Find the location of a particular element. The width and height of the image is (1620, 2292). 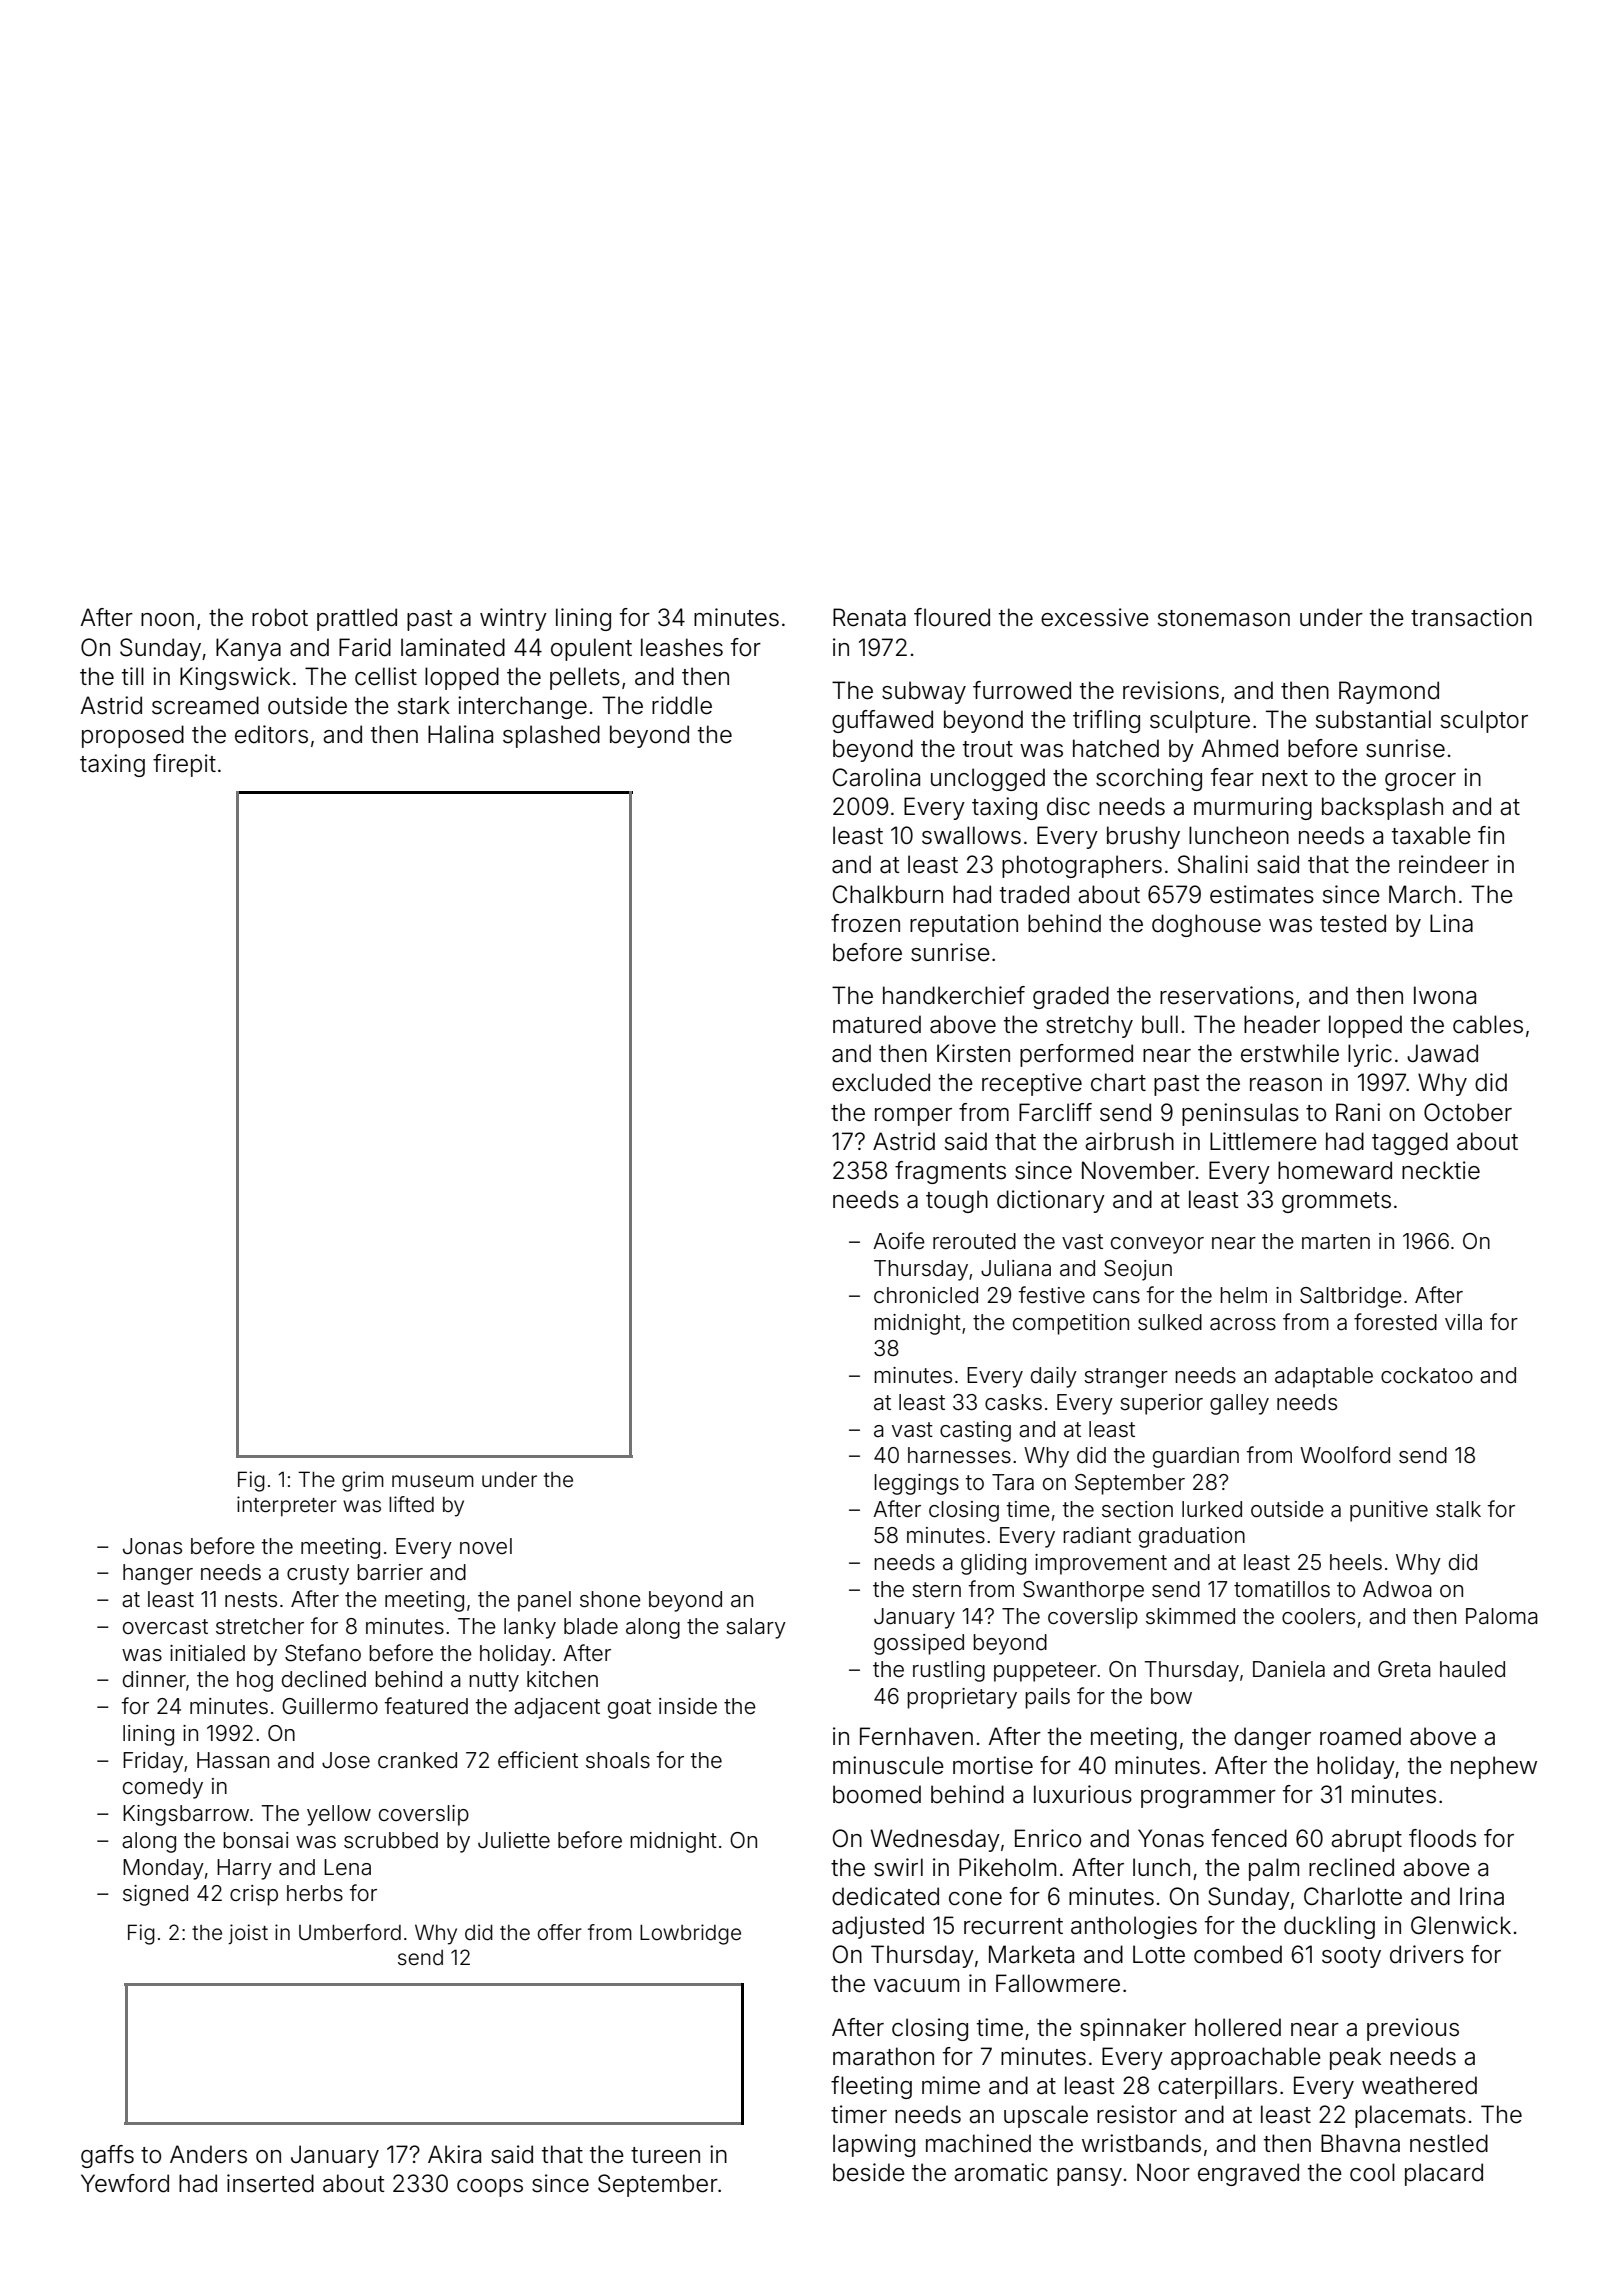

frozen is located at coordinates (865, 923).
